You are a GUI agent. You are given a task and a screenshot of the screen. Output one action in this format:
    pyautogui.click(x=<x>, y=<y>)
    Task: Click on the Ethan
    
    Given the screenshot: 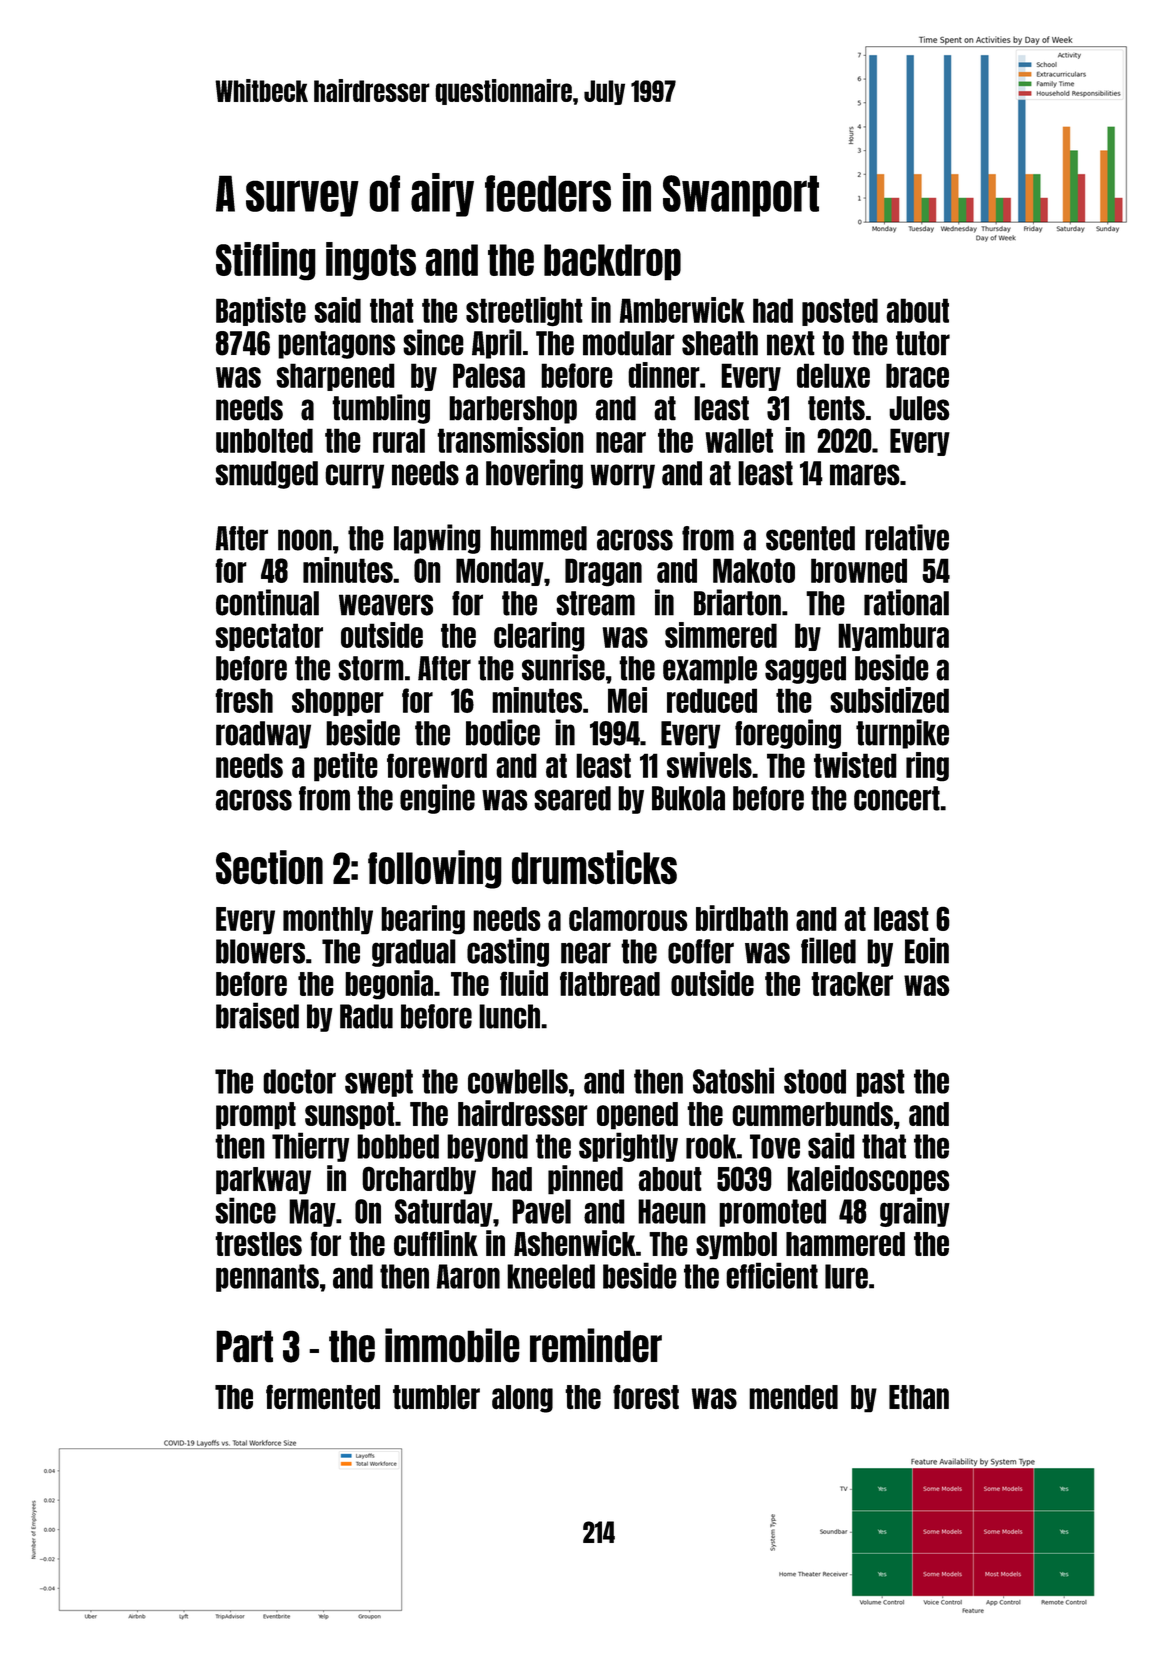 What is the action you would take?
    pyautogui.click(x=919, y=1397)
